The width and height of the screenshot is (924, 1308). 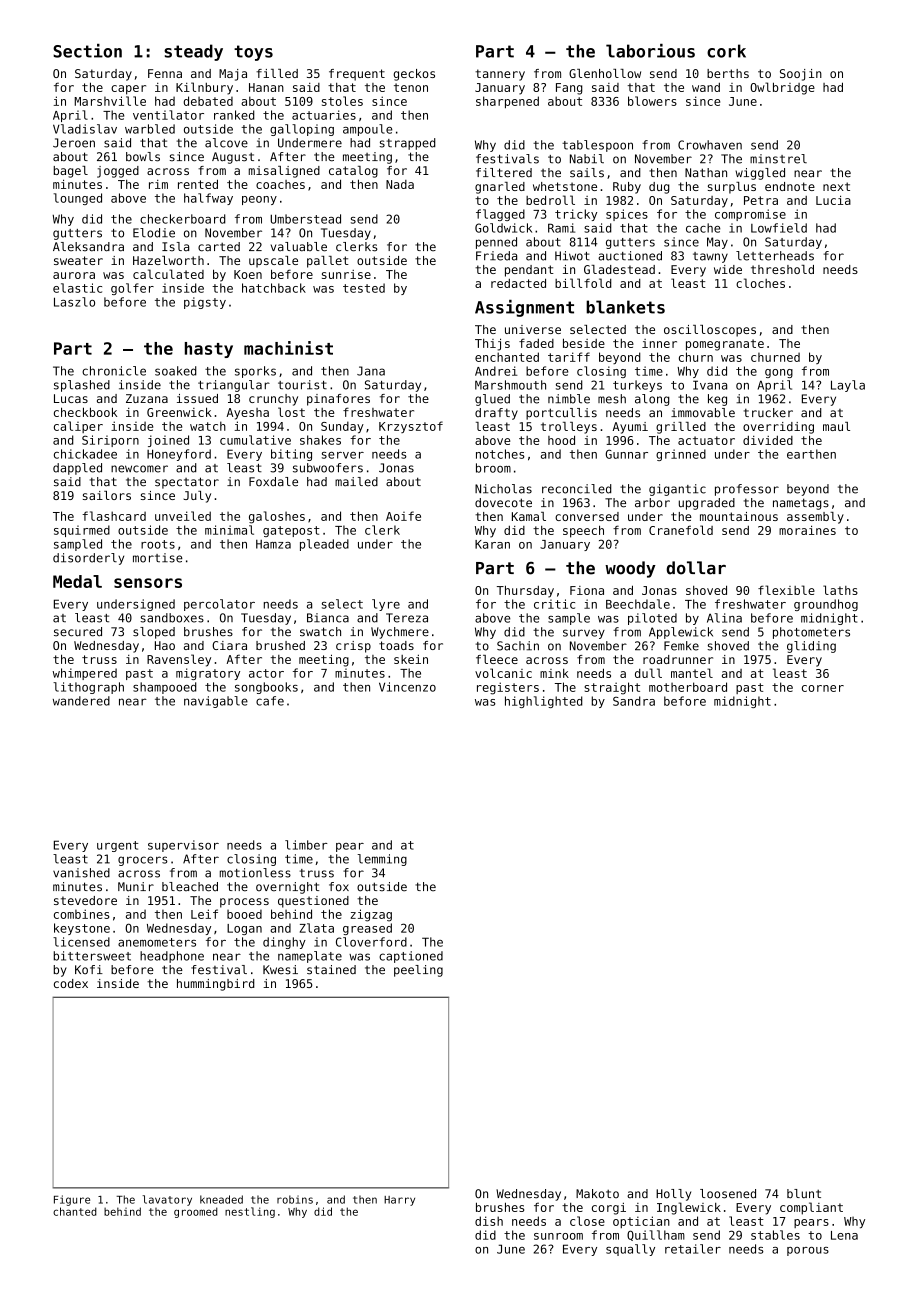 What do you see at coordinates (489, 1221) in the screenshot?
I see `dish` at bounding box center [489, 1221].
